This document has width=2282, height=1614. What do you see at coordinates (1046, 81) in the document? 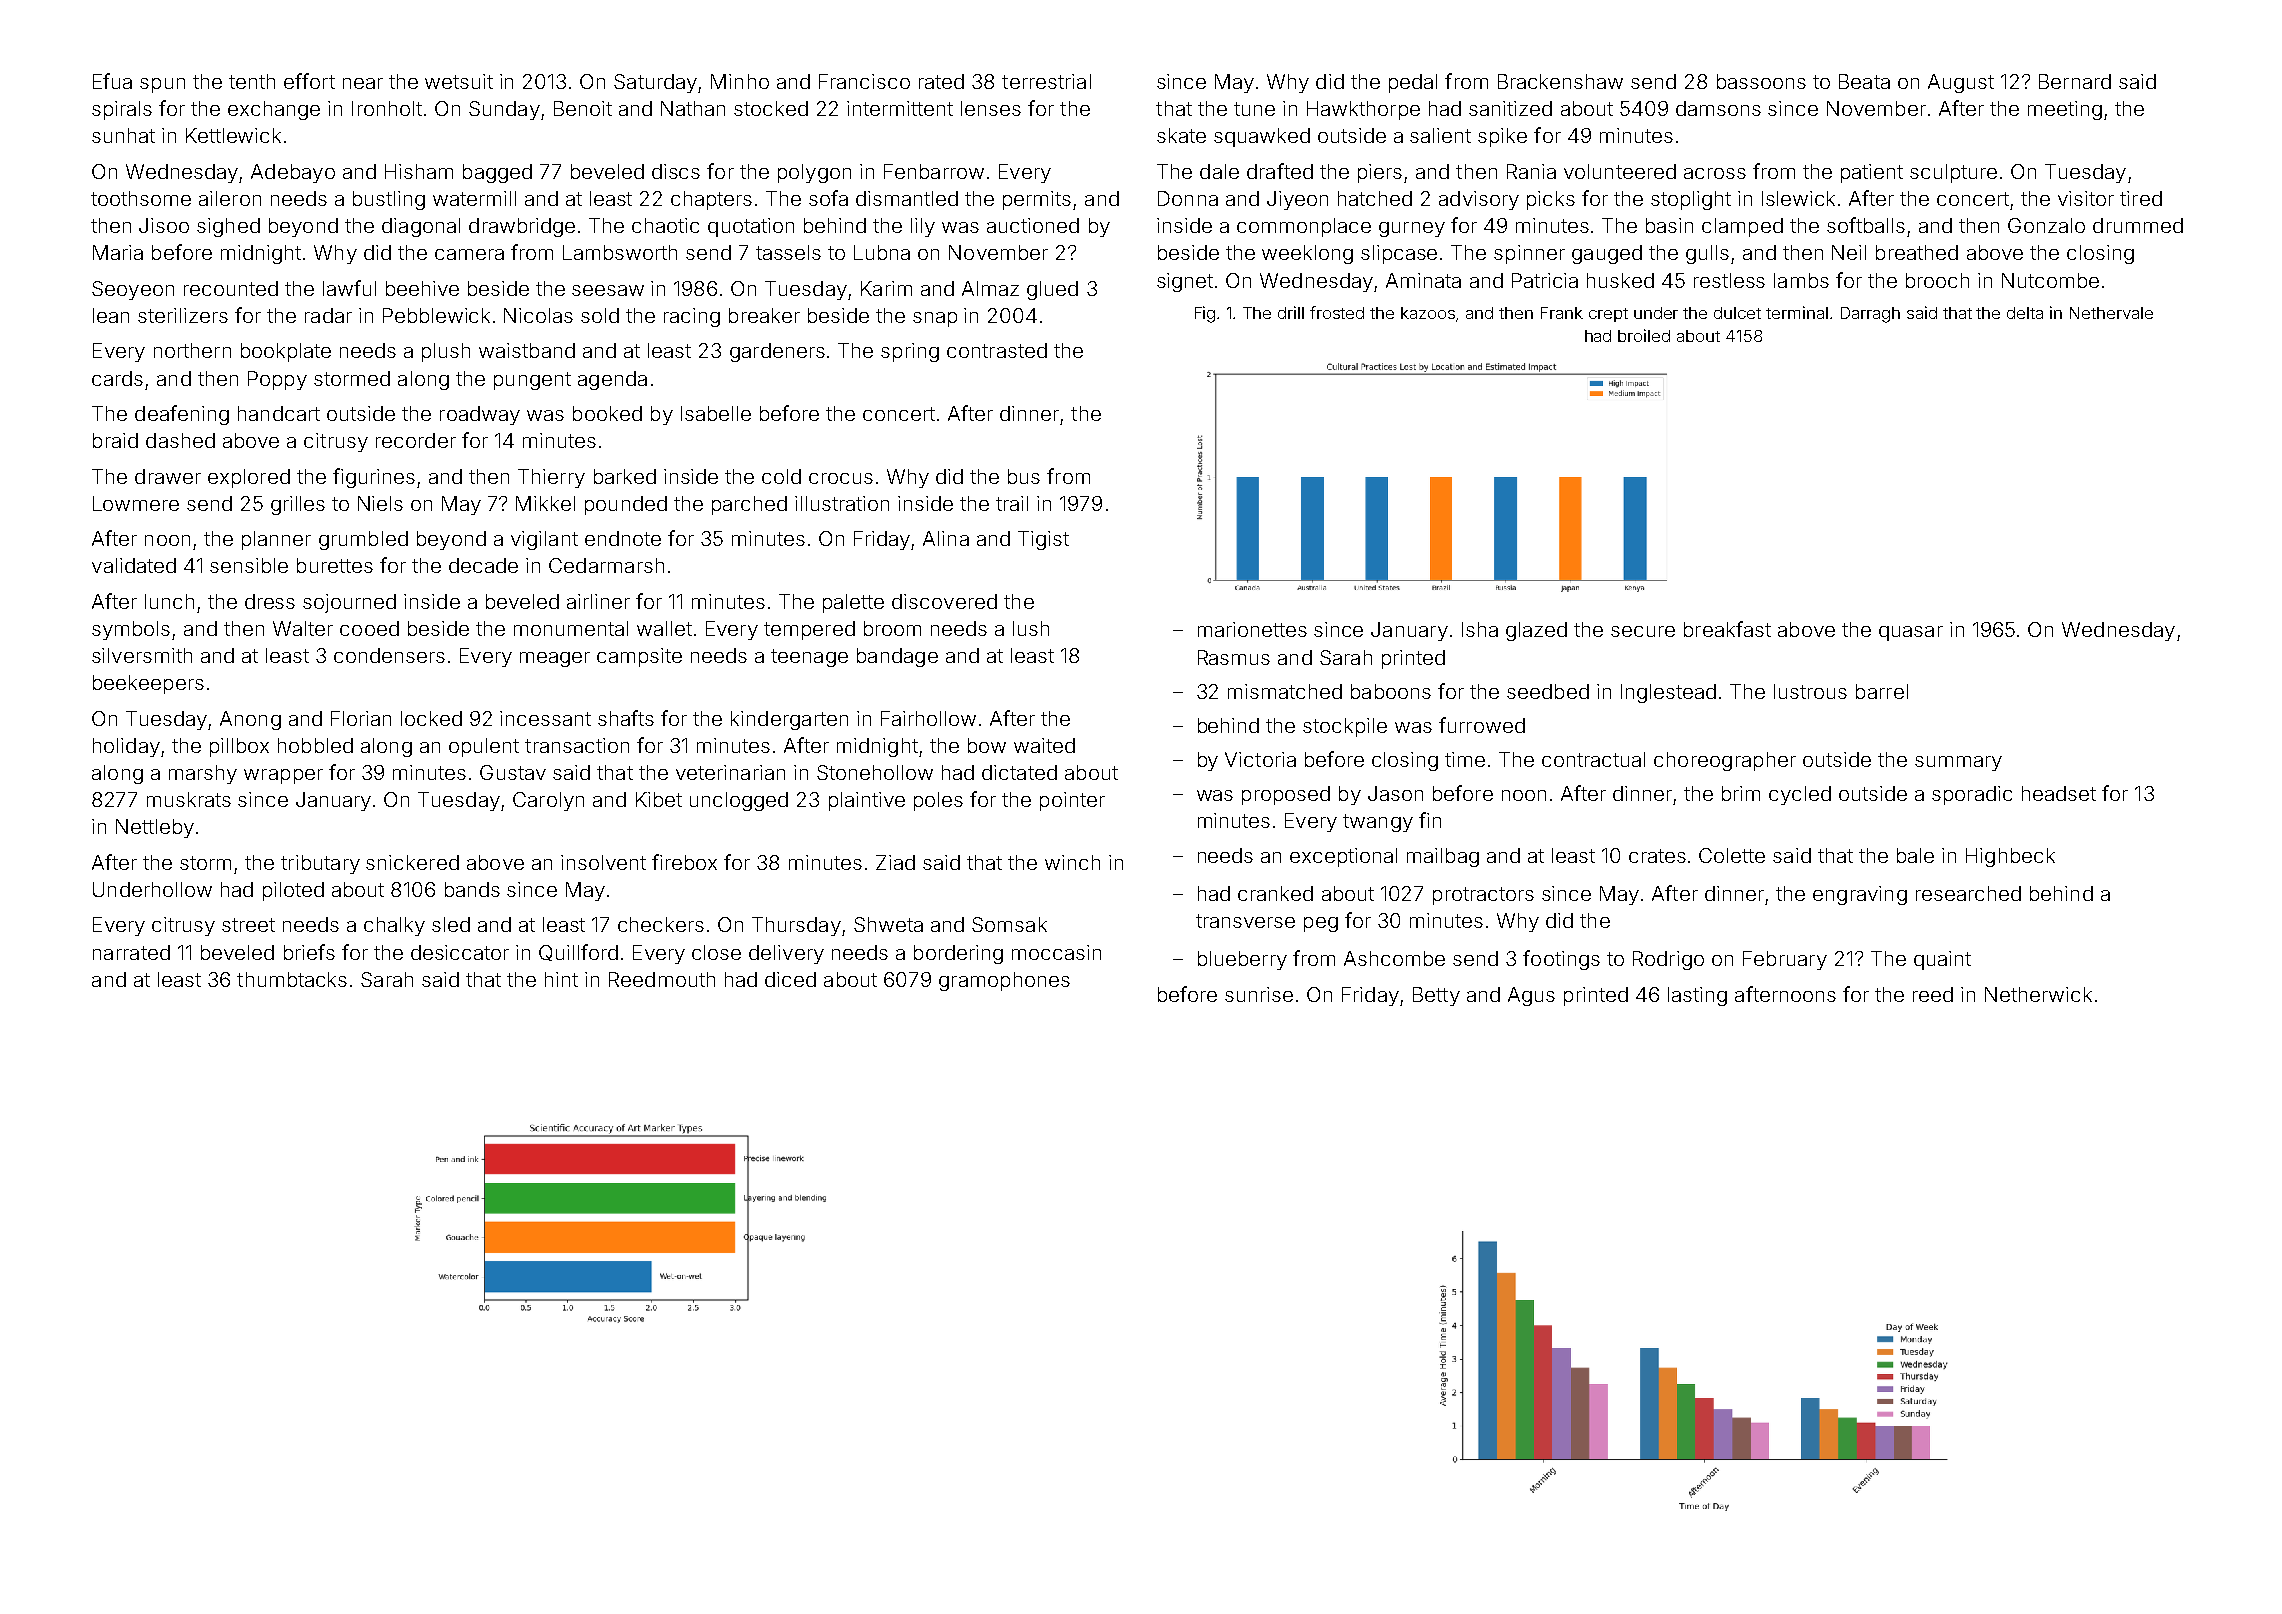
I see `terrestrial` at bounding box center [1046, 81].
